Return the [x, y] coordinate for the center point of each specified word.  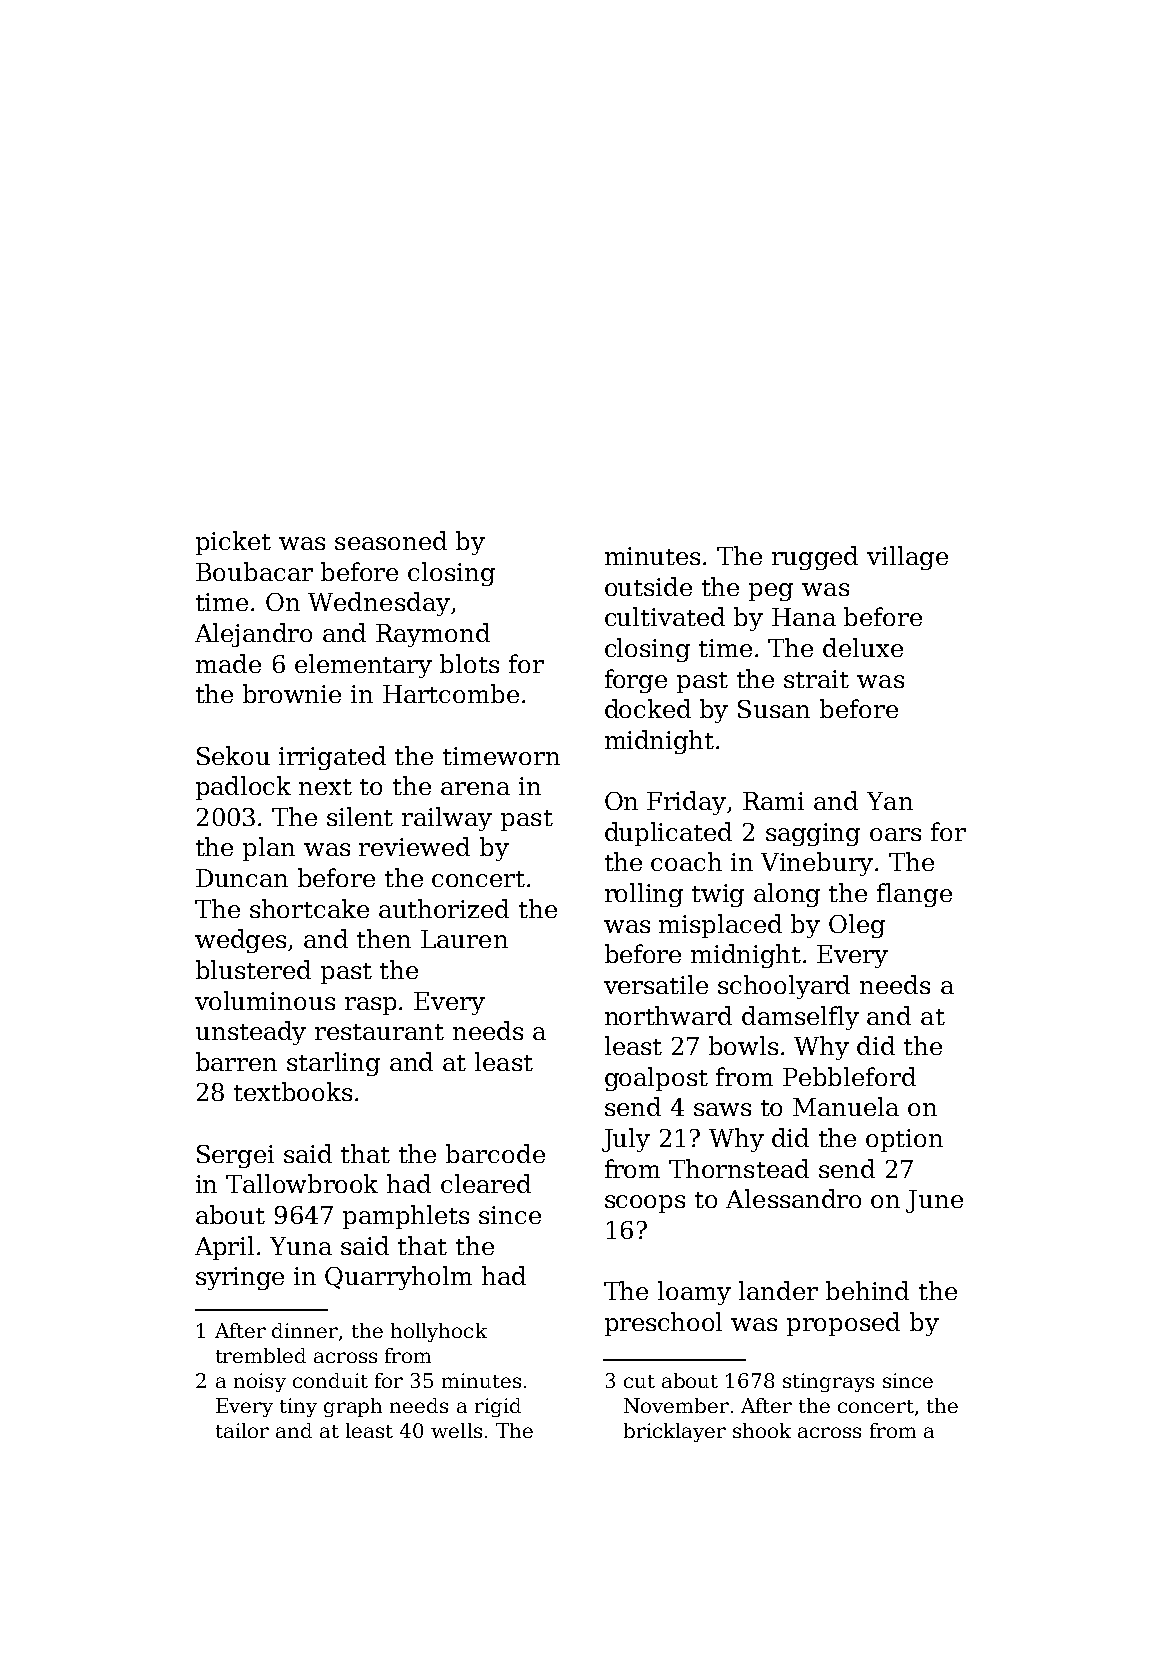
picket [233, 543]
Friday [686, 803]
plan [269, 849]
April [224, 1248]
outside [648, 586]
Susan [774, 709]
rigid [498, 1407]
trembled [261, 1355]
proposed [843, 1324]
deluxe [863, 647]
